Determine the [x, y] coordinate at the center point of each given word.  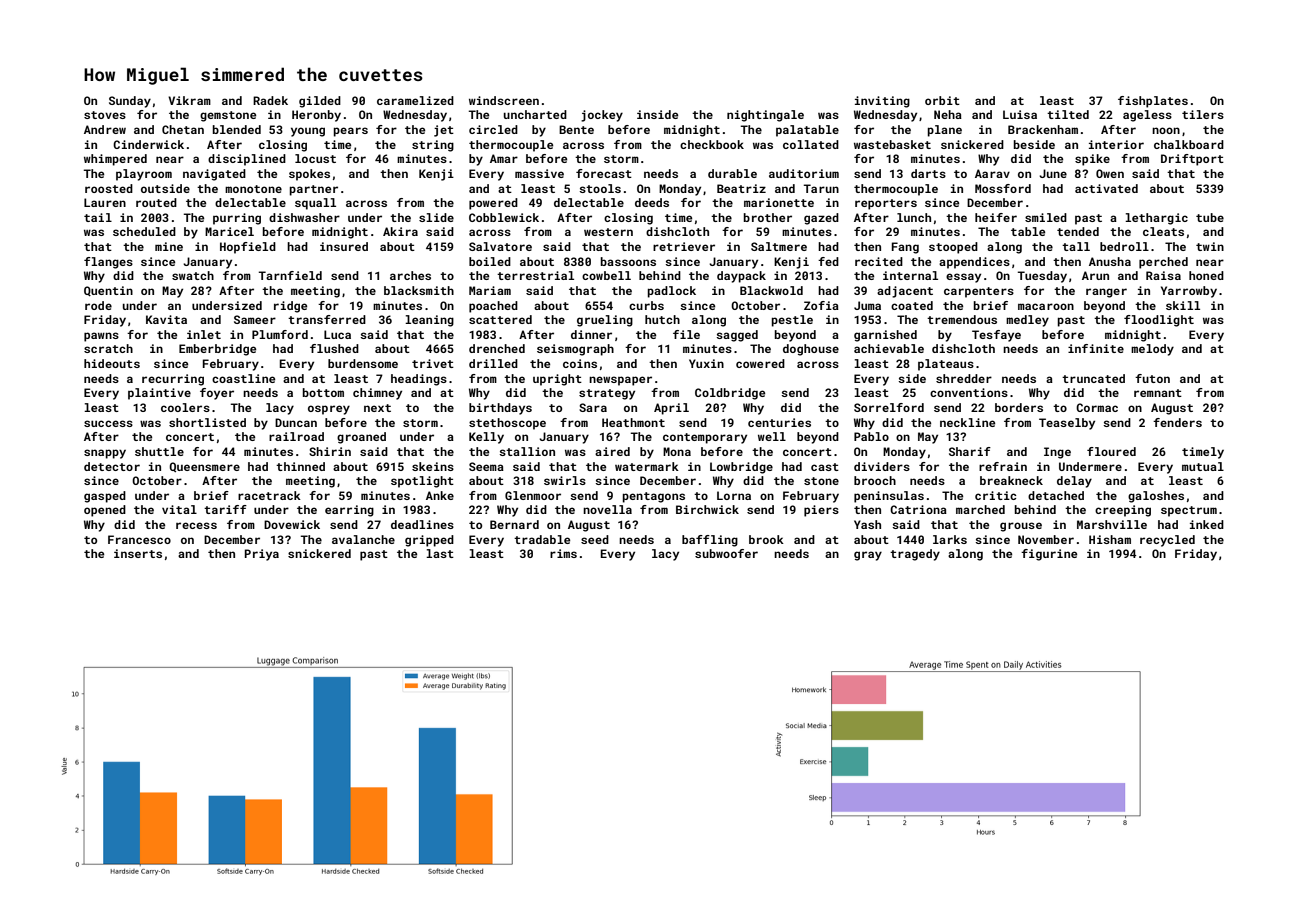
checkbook [712, 144]
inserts [138, 553]
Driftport [1192, 160]
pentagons [653, 497]
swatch [193, 275]
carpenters [979, 292]
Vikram [189, 100]
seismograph [575, 350]
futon [1152, 378]
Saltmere [779, 246]
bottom [323, 392]
